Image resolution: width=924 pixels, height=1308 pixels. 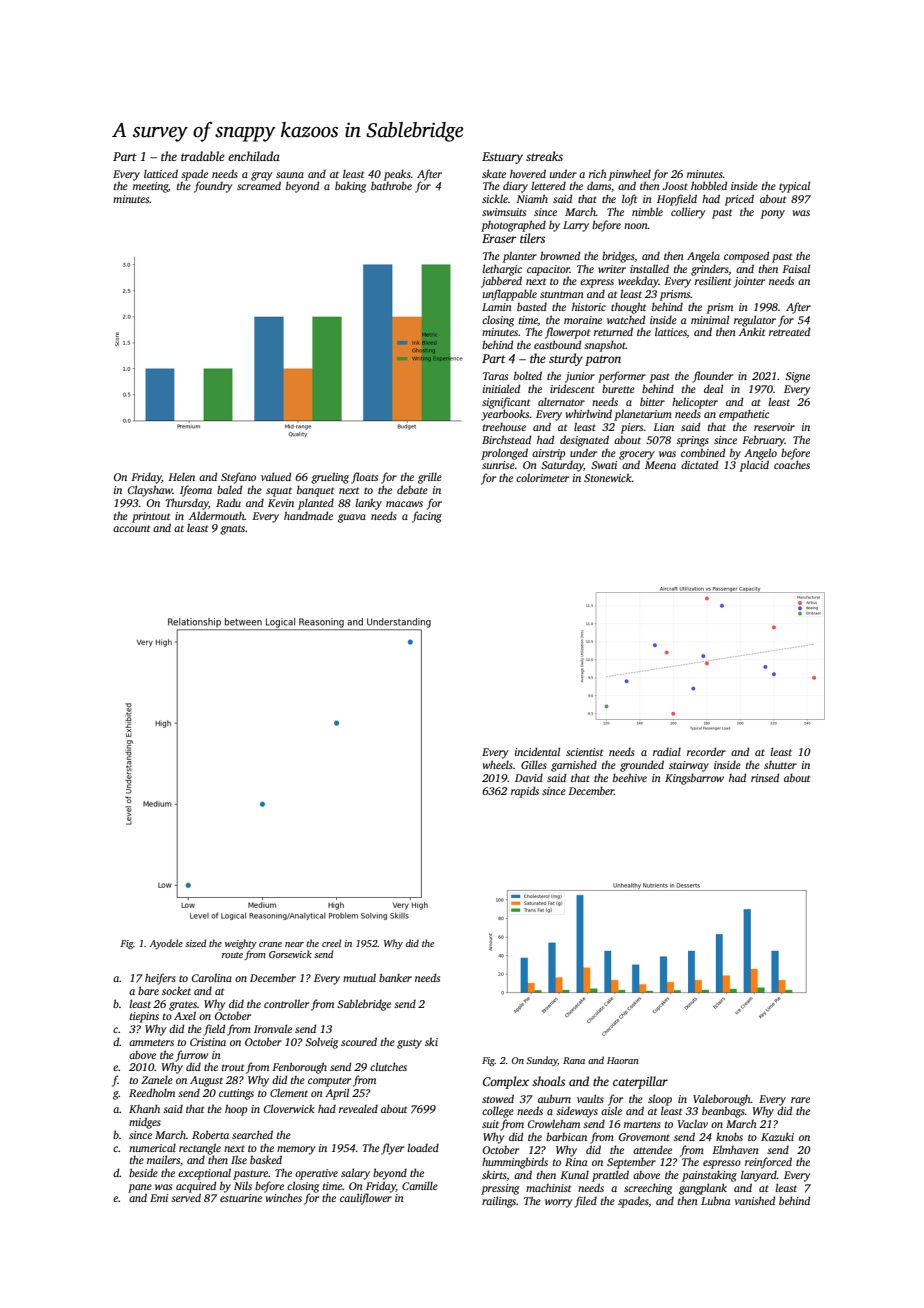 What do you see at coordinates (497, 307) in the screenshot?
I see `Lamin` at bounding box center [497, 307].
